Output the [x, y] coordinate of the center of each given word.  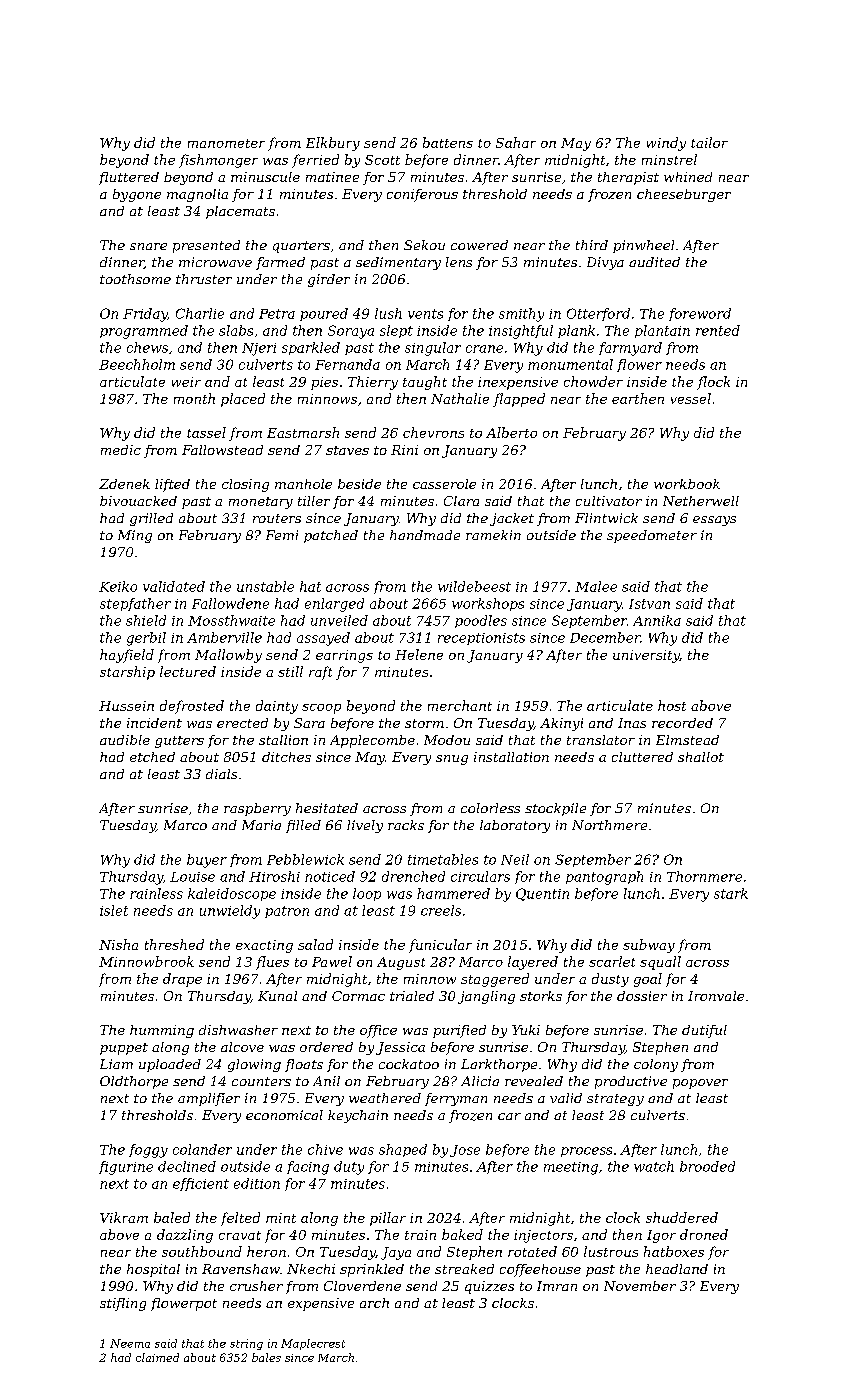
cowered [479, 245]
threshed [174, 944]
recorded [682, 723]
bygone [137, 195]
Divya [605, 263]
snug [452, 760]
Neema [130, 1343]
